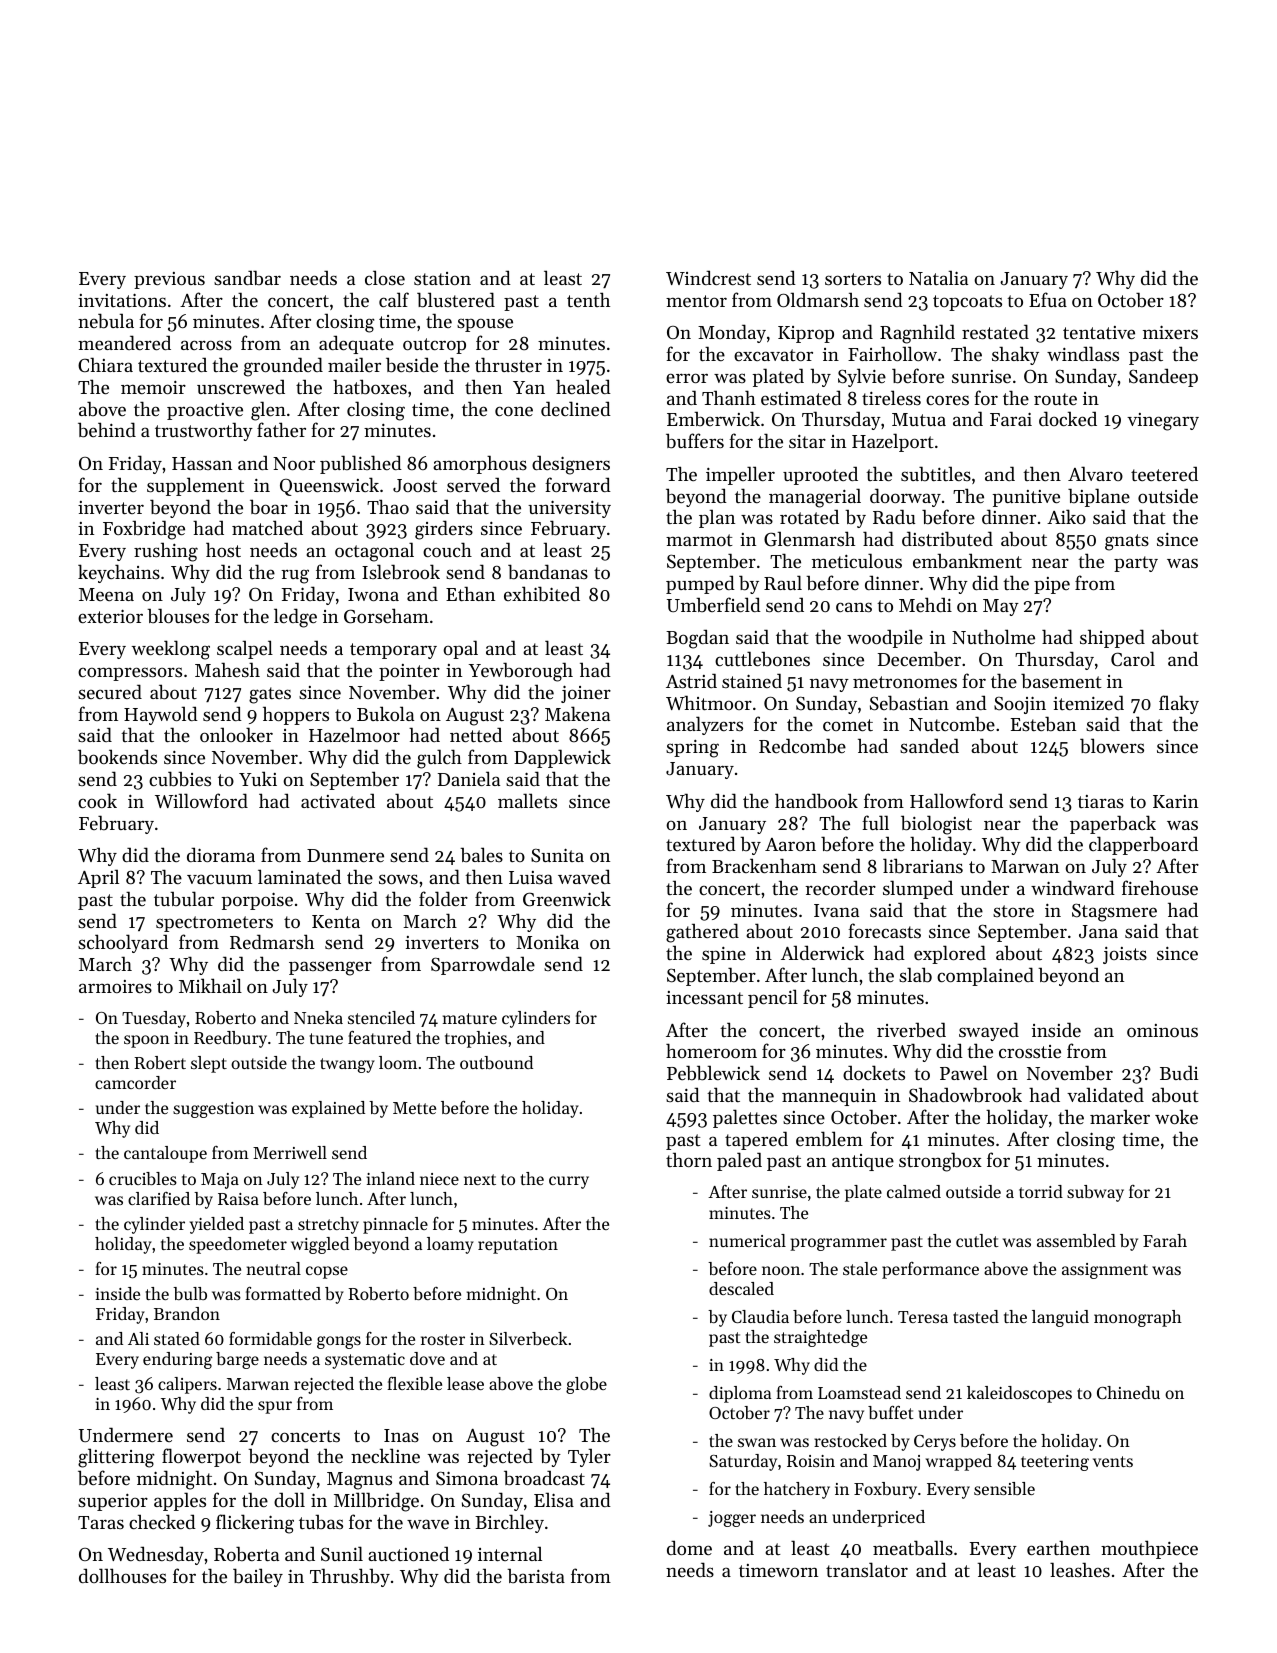 The width and height of the page is (1277, 1653). What do you see at coordinates (586, 694) in the page?
I see `joiner` at bounding box center [586, 694].
